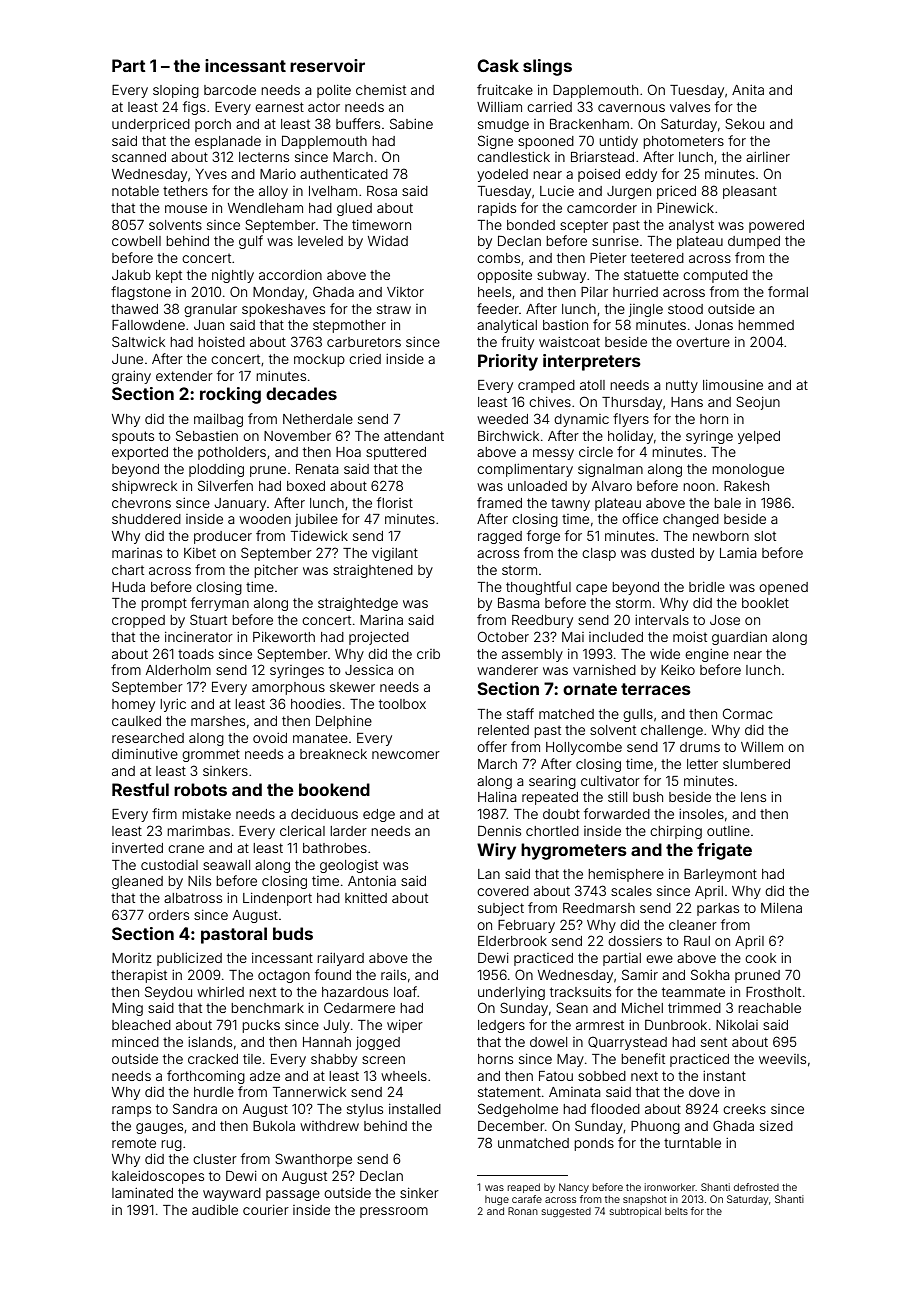  Describe the element at coordinates (762, 747) in the page. I see `Willem` at that location.
